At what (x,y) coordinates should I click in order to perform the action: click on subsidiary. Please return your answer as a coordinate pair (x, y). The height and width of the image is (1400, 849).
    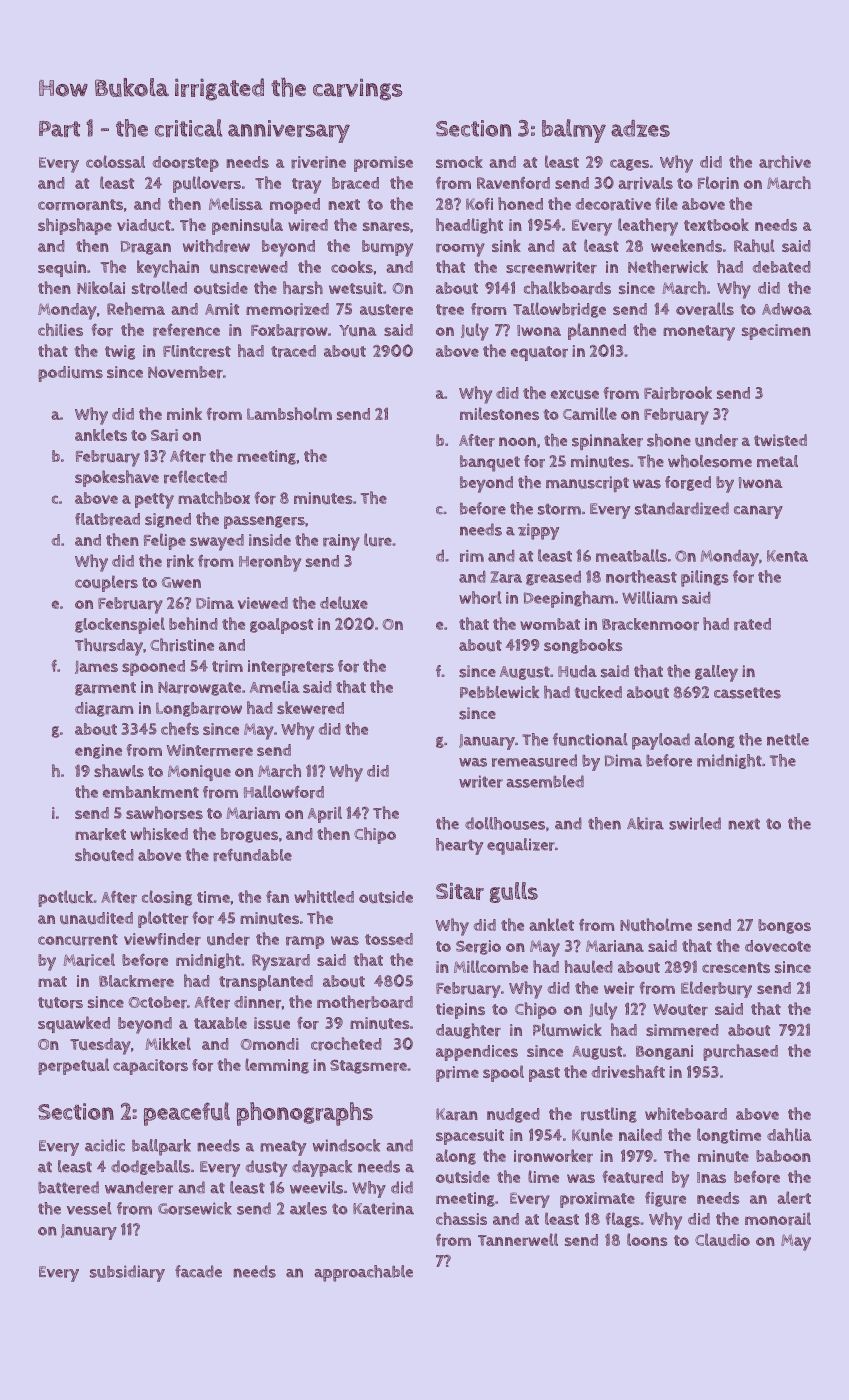
    Looking at the image, I should click on (127, 1273).
